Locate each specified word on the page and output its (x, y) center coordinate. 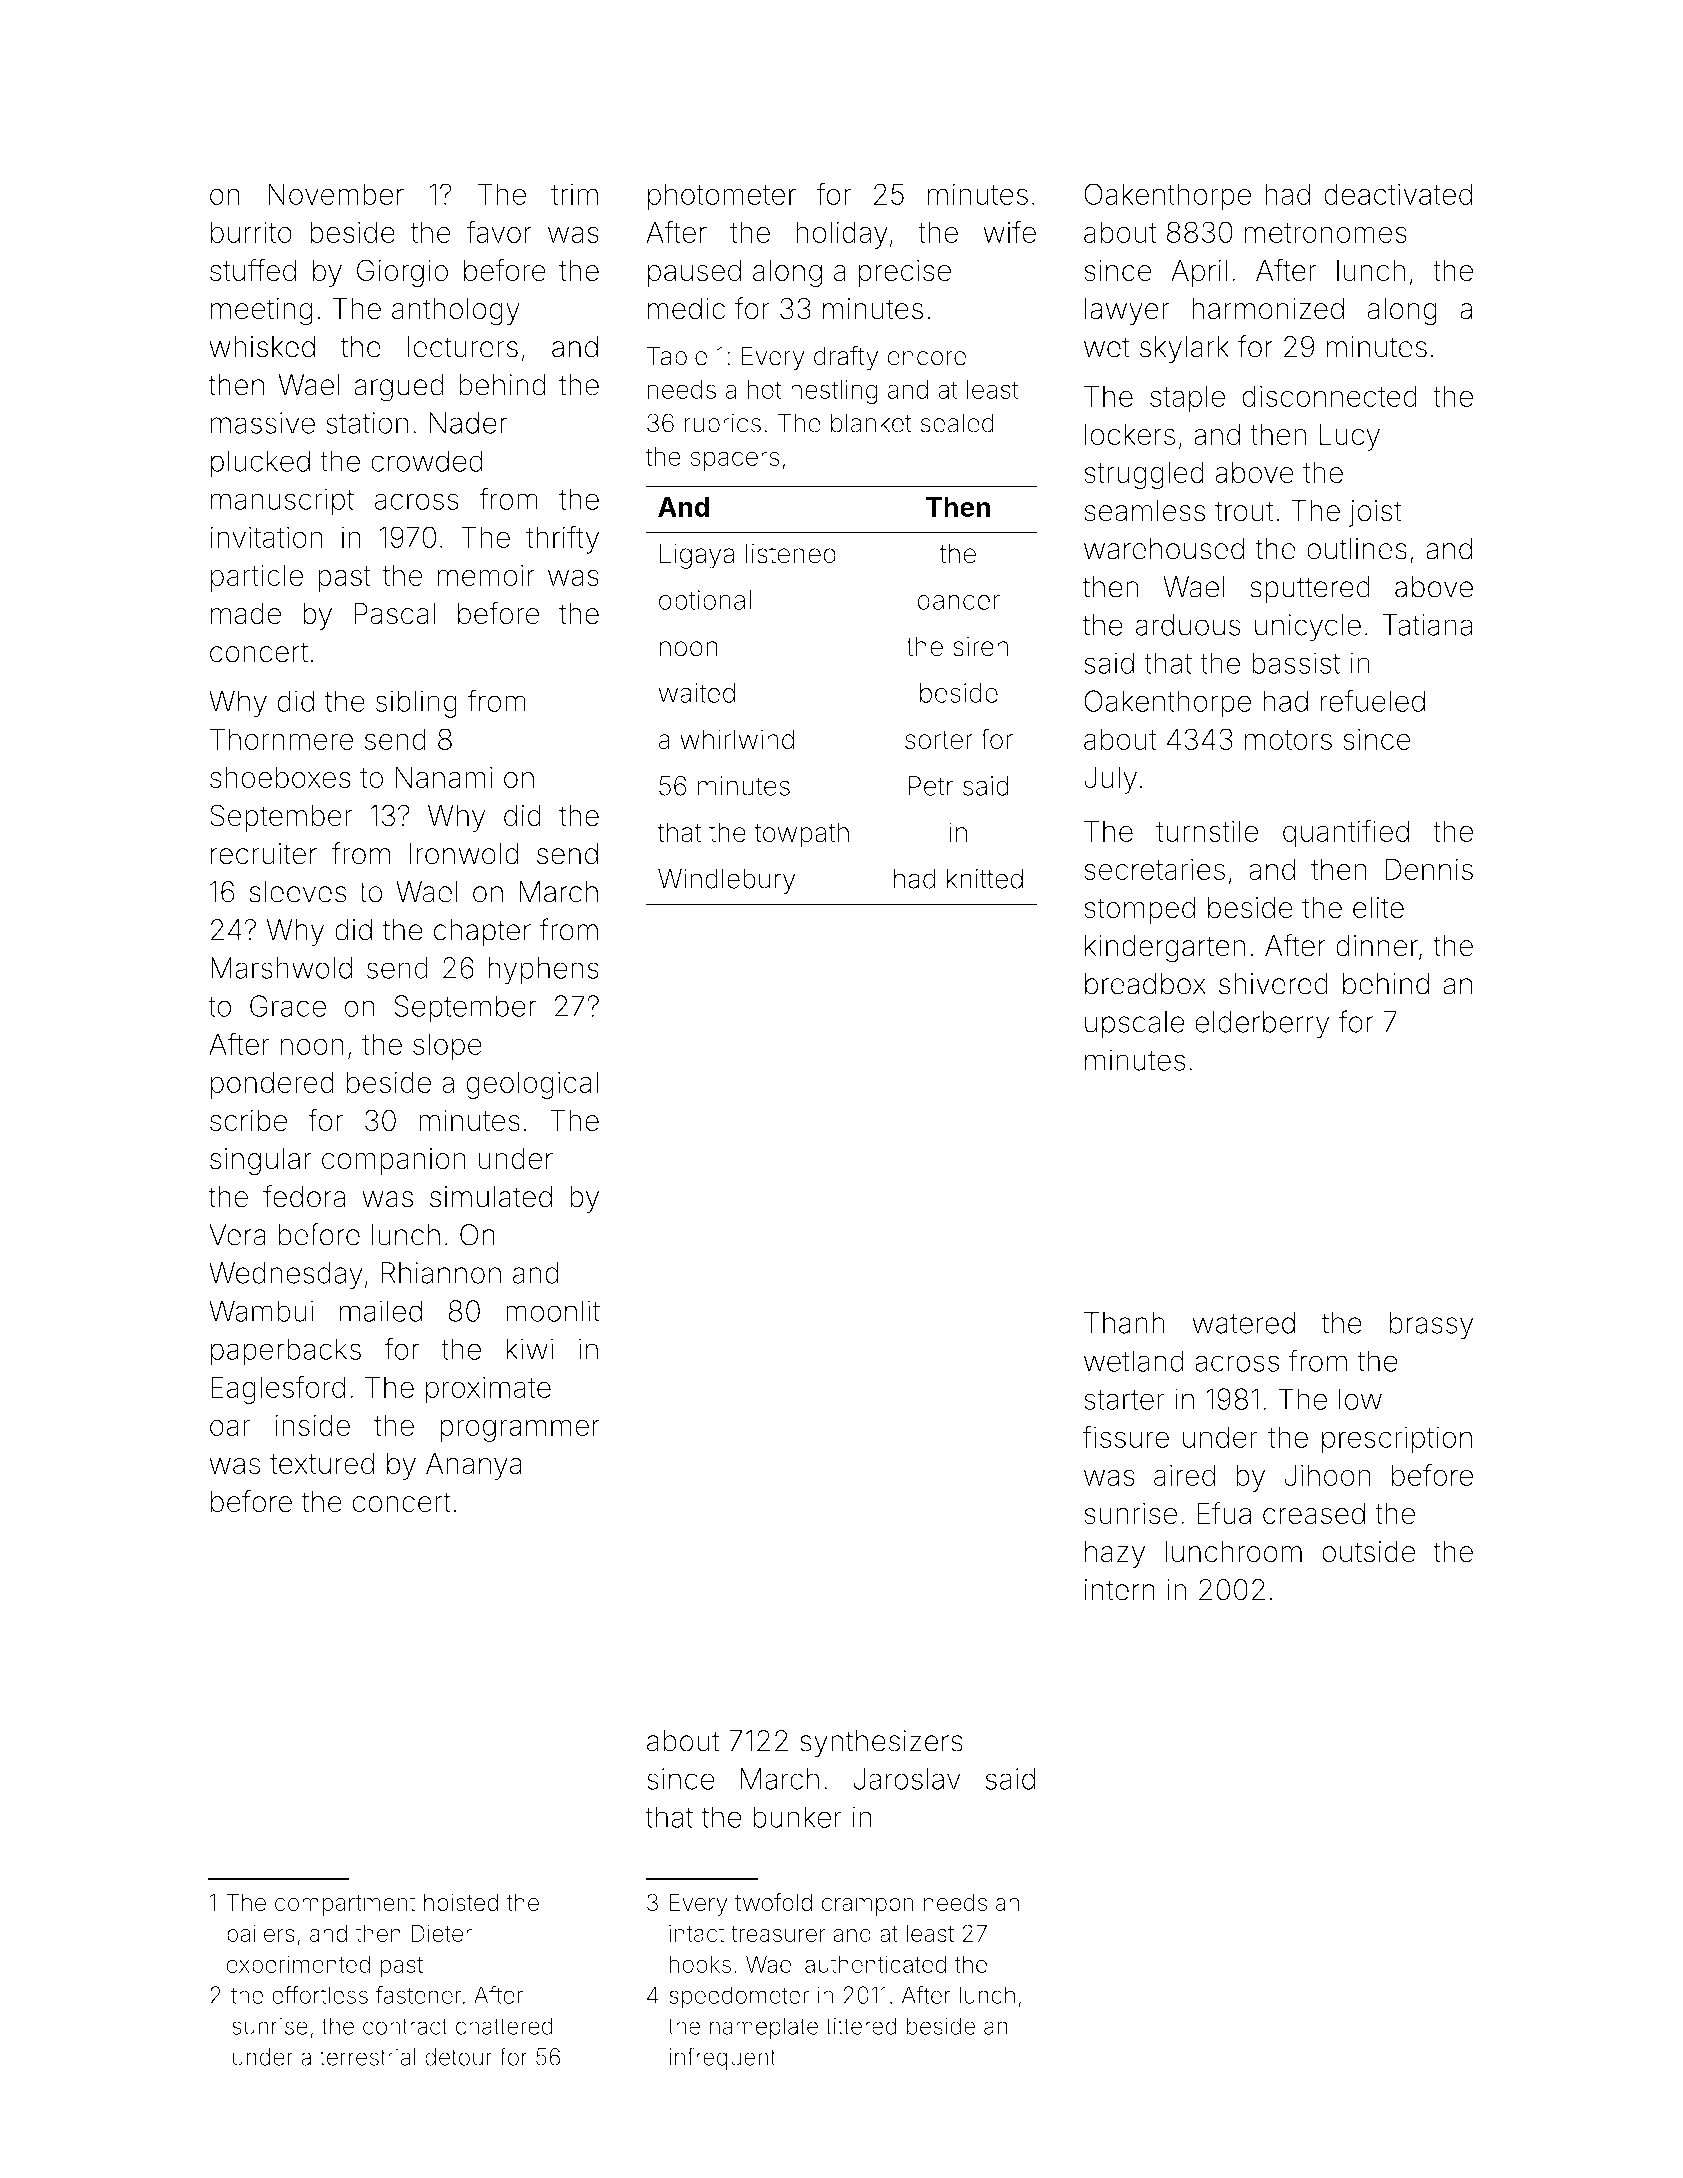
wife (1009, 231)
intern (1120, 1590)
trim (574, 194)
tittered (861, 2026)
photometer (722, 197)
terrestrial (367, 2057)
